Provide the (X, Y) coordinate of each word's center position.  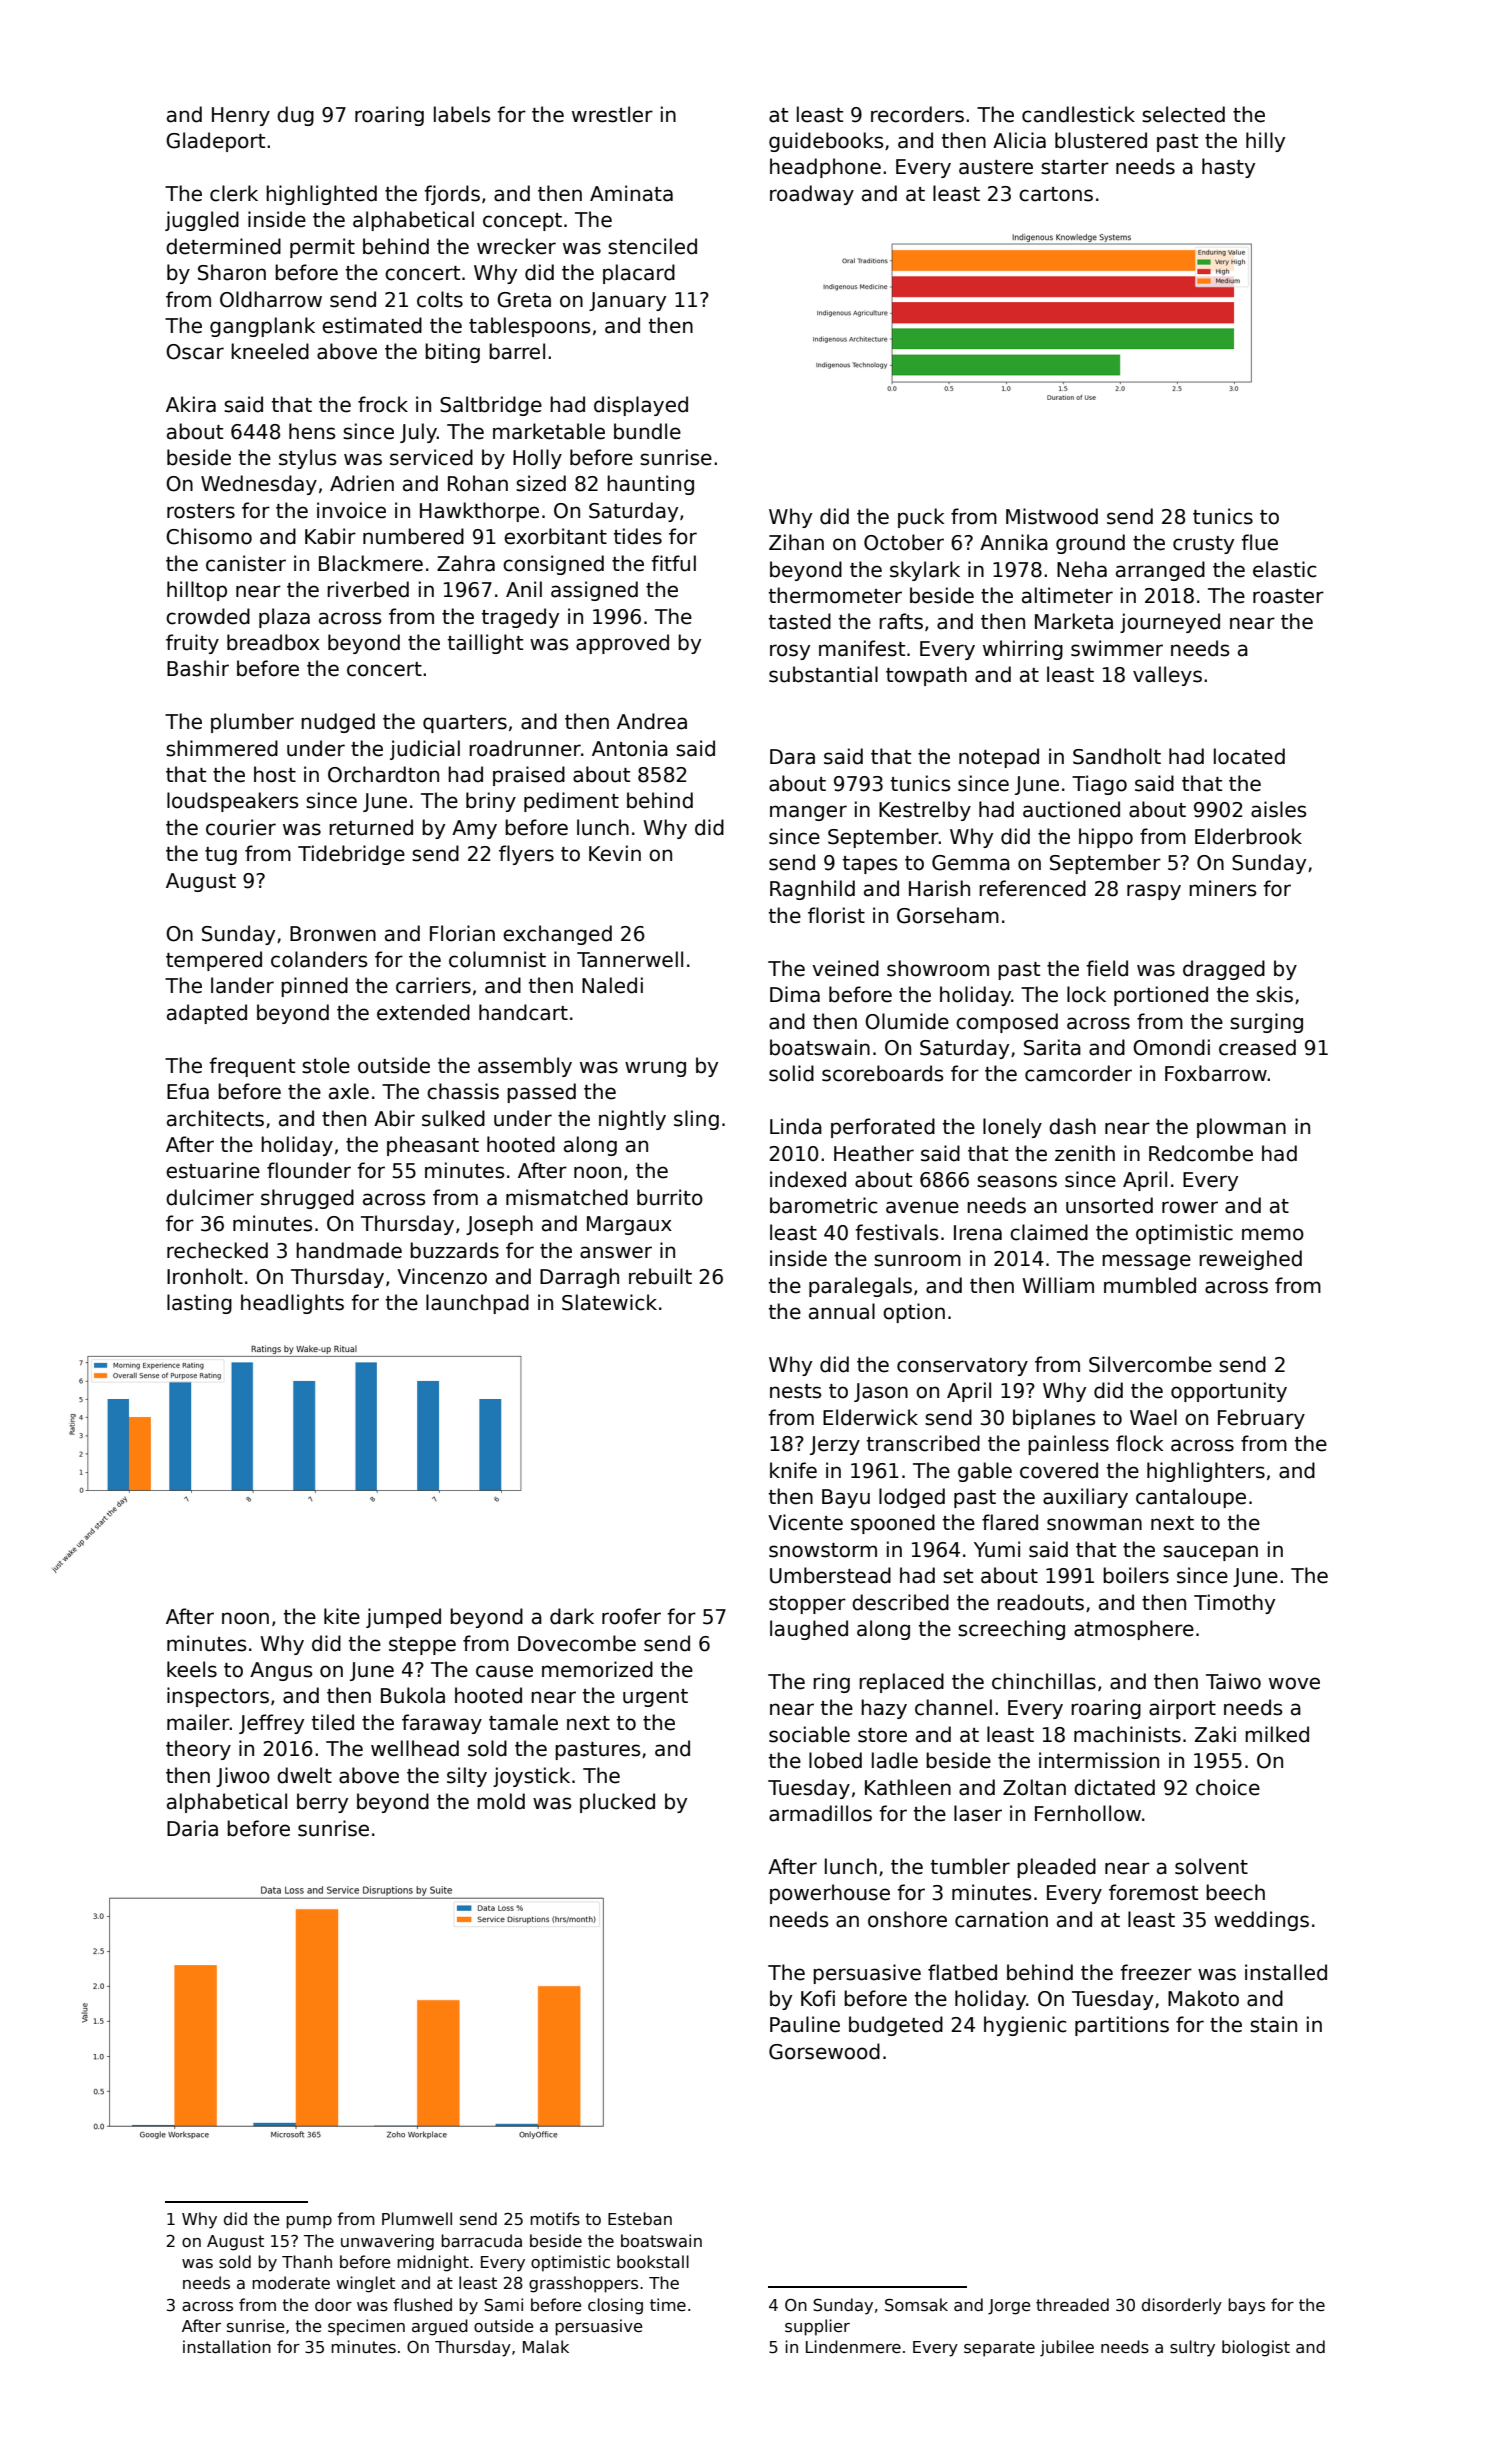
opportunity (1229, 1392)
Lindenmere (853, 2346)
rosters (201, 511)
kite (342, 1616)
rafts (901, 621)
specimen (366, 2327)
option (914, 1313)
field (1107, 968)
